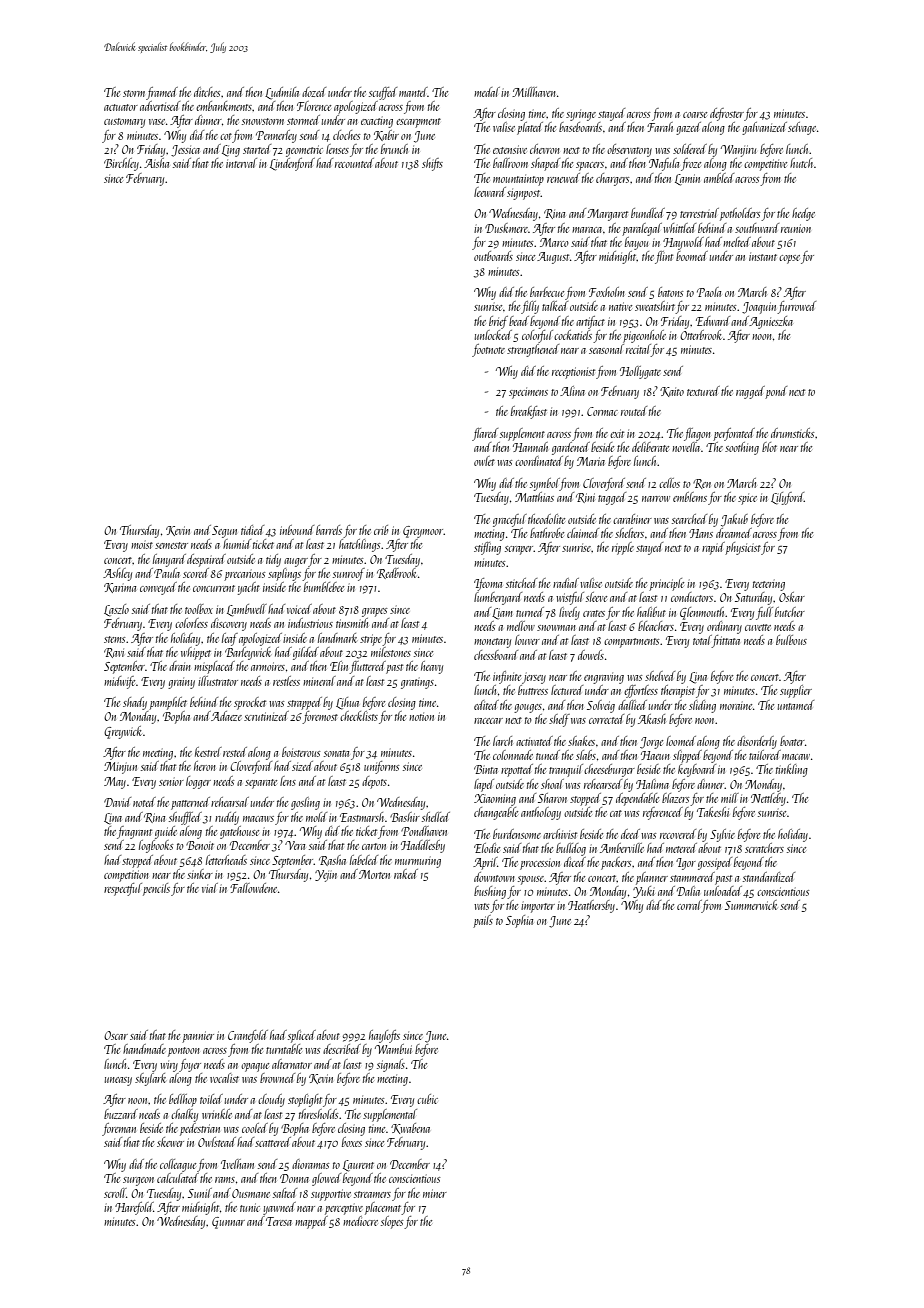  Describe the element at coordinates (709, 292) in the image. I see `Paola` at that location.
